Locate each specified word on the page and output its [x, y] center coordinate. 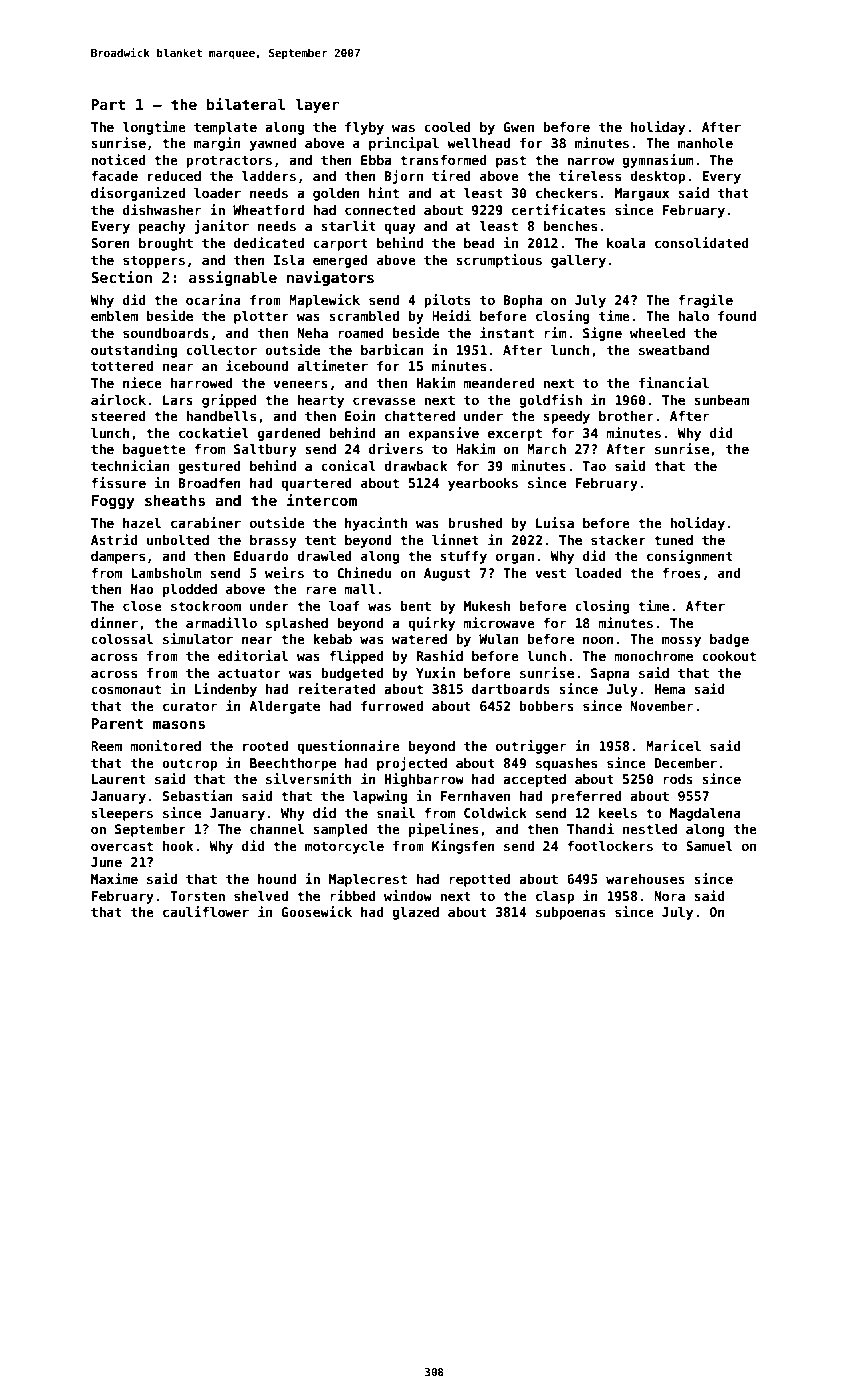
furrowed [392, 706]
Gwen [518, 127]
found [737, 316]
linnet [455, 539]
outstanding [134, 351]
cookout [729, 656]
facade [114, 176]
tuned [673, 540]
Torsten [197, 896]
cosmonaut [126, 689]
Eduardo [261, 556]
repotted [479, 880]
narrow [590, 161]
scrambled [364, 316]
